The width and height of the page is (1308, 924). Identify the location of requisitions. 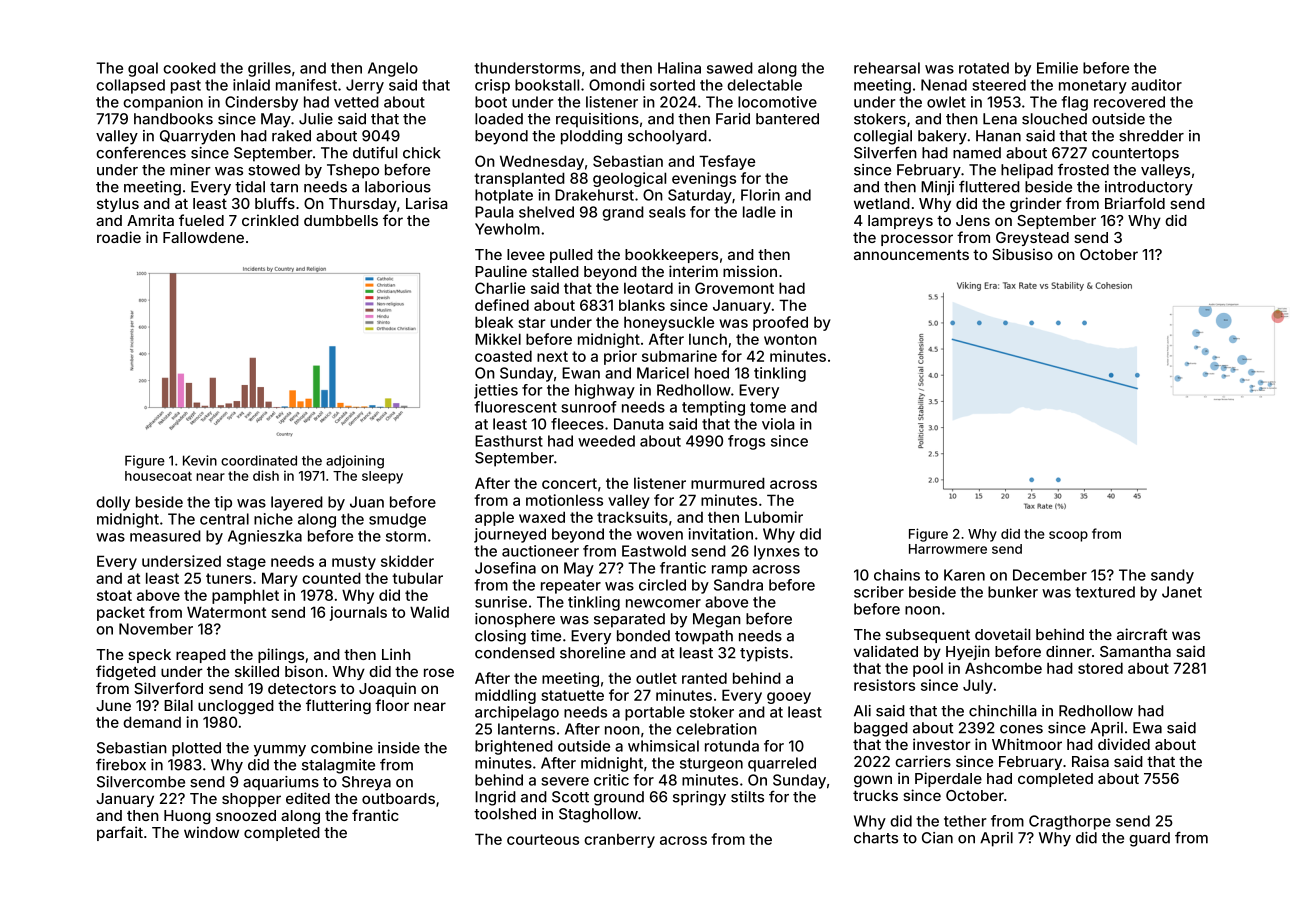
(597, 120).
